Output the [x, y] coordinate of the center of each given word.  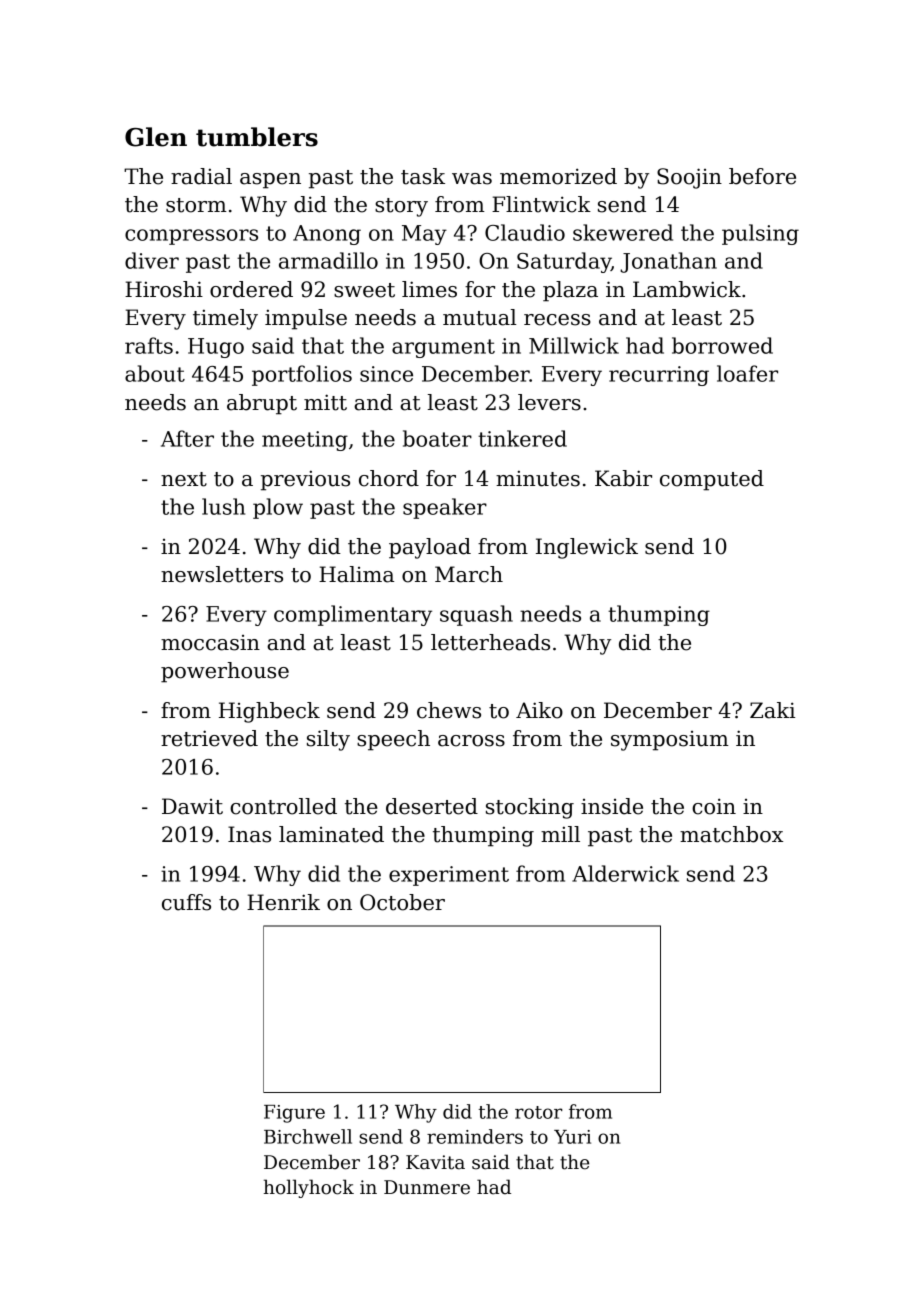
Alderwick [625, 873]
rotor [539, 1112]
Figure [294, 1114]
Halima [356, 574]
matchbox [731, 834]
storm [196, 205]
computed [712, 480]
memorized [558, 176]
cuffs [186, 902]
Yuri [572, 1137]
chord [389, 478]
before [762, 176]
